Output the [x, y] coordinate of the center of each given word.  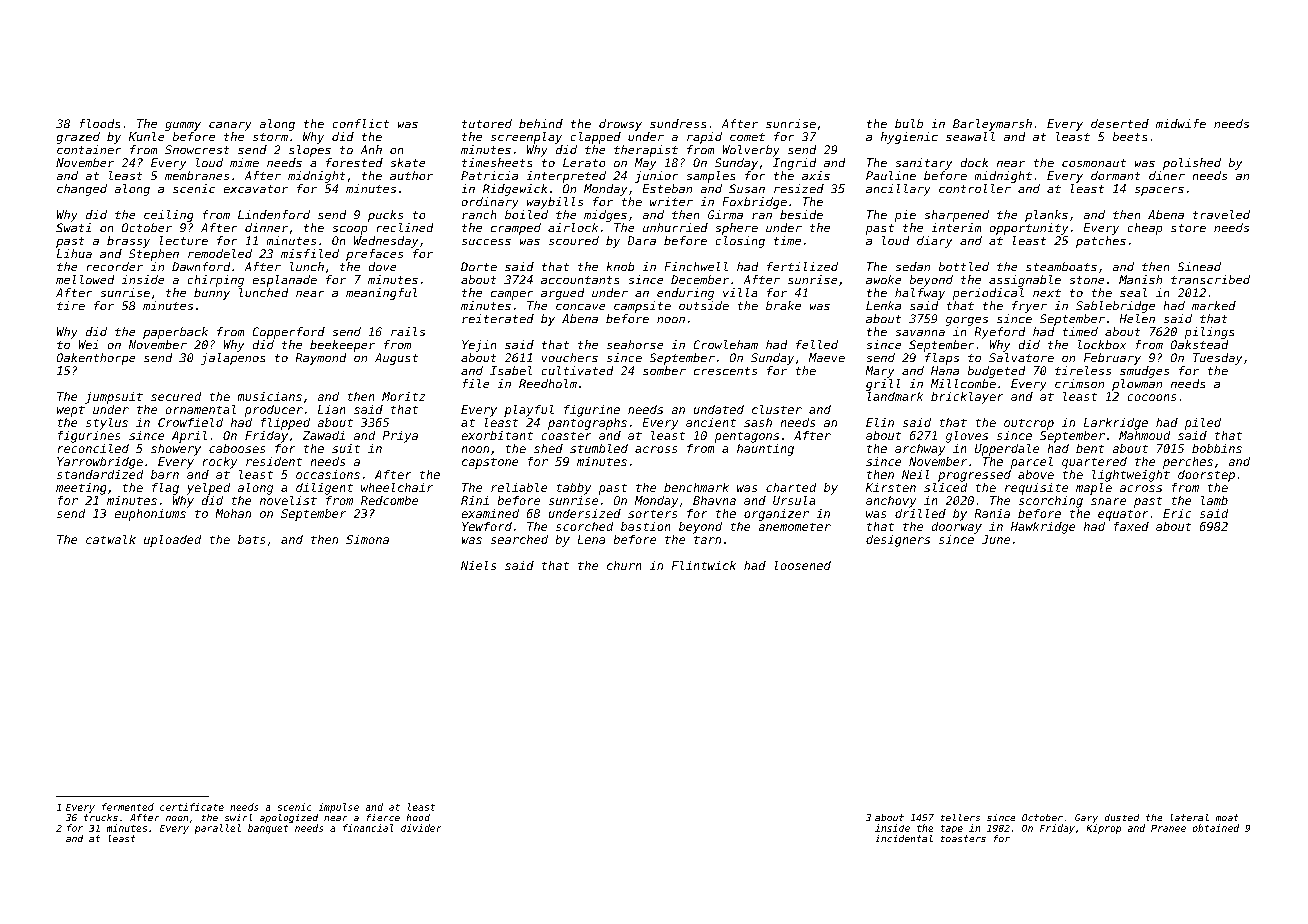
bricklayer [967, 398]
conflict [361, 123]
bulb [909, 123]
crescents [725, 371]
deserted [1120, 123]
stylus [107, 424]
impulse [339, 808]
